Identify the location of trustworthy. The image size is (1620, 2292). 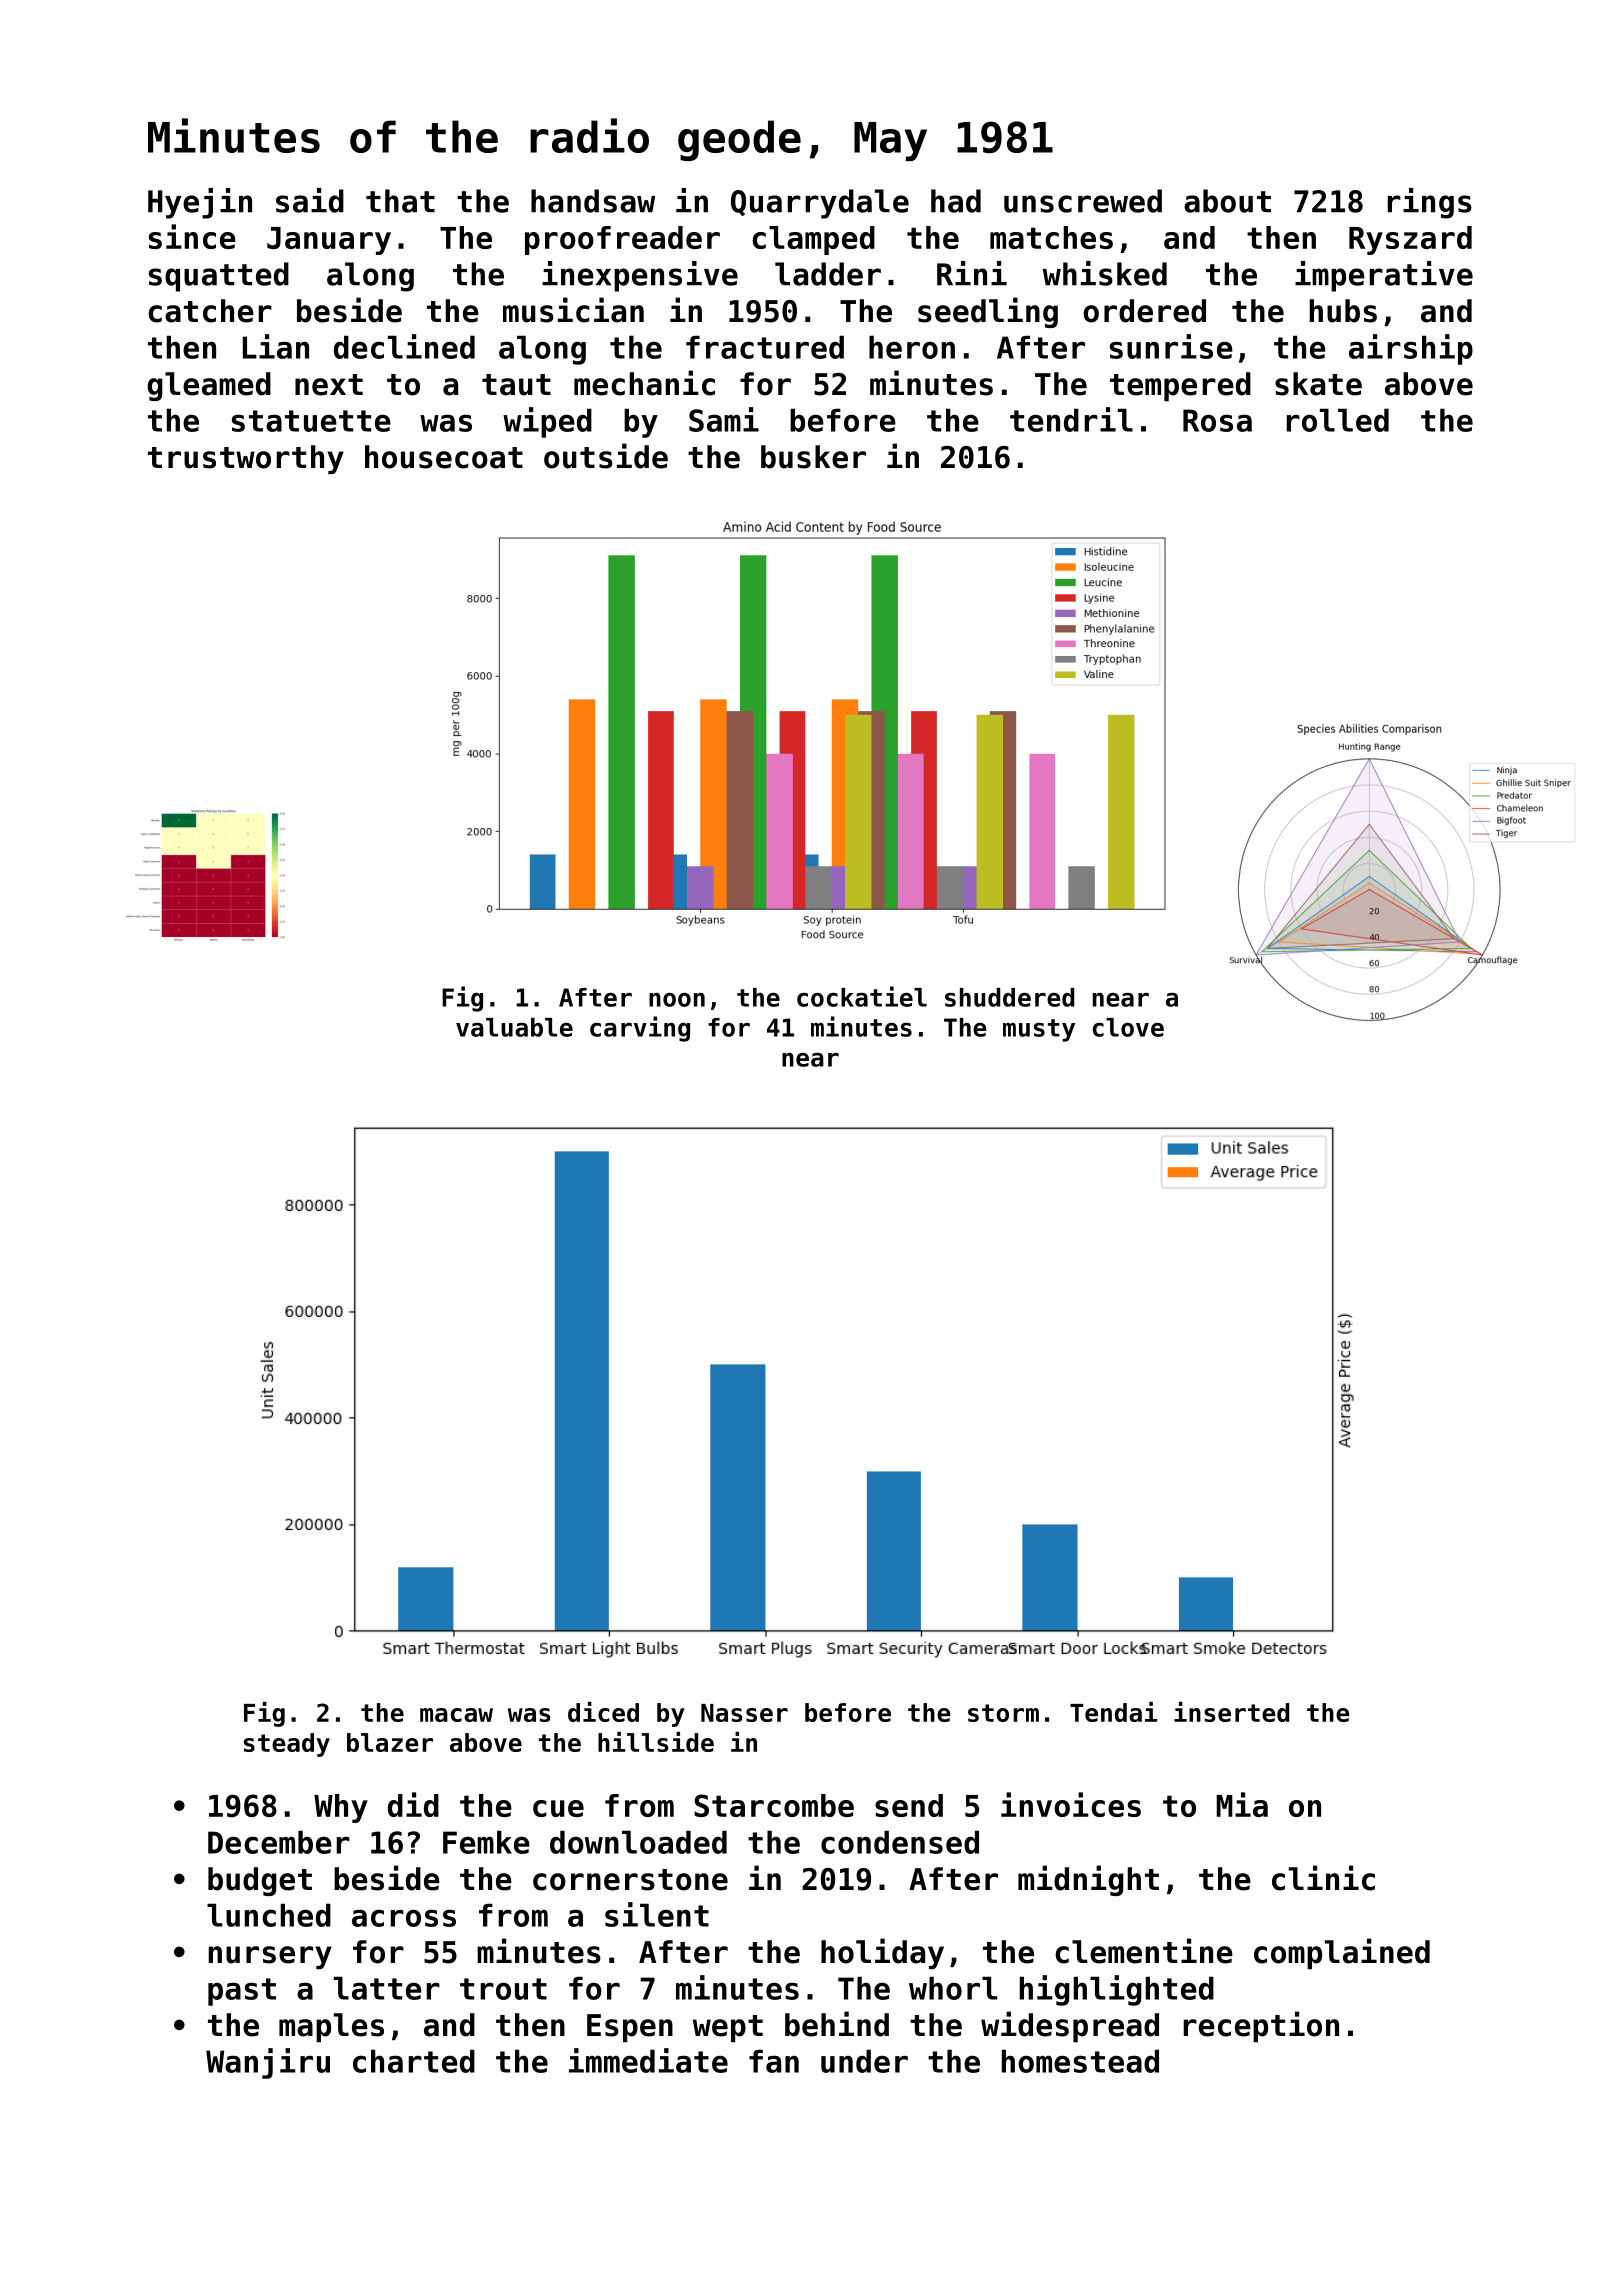
(246, 459).
